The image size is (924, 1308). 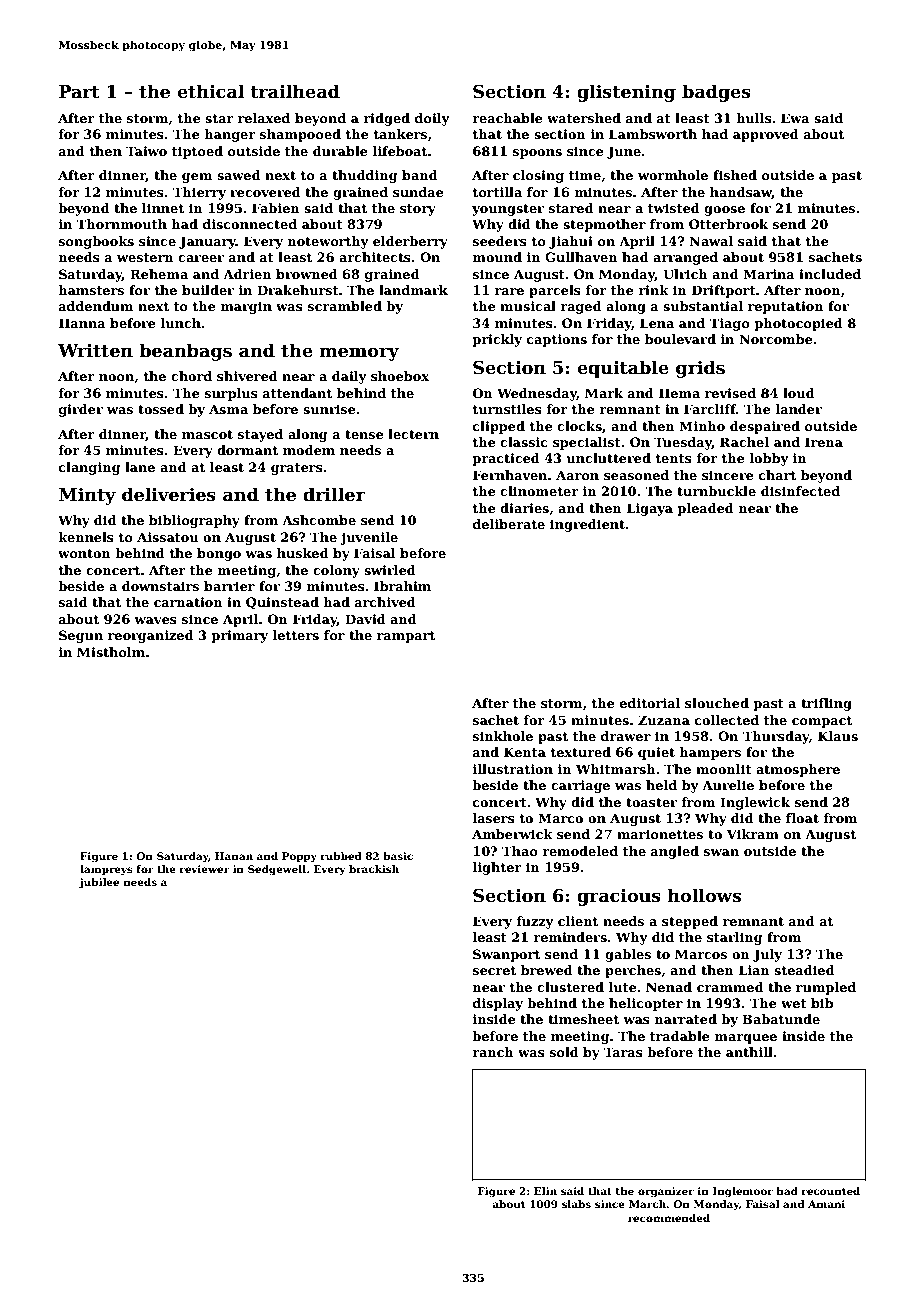 I want to click on float, so click(x=802, y=818).
